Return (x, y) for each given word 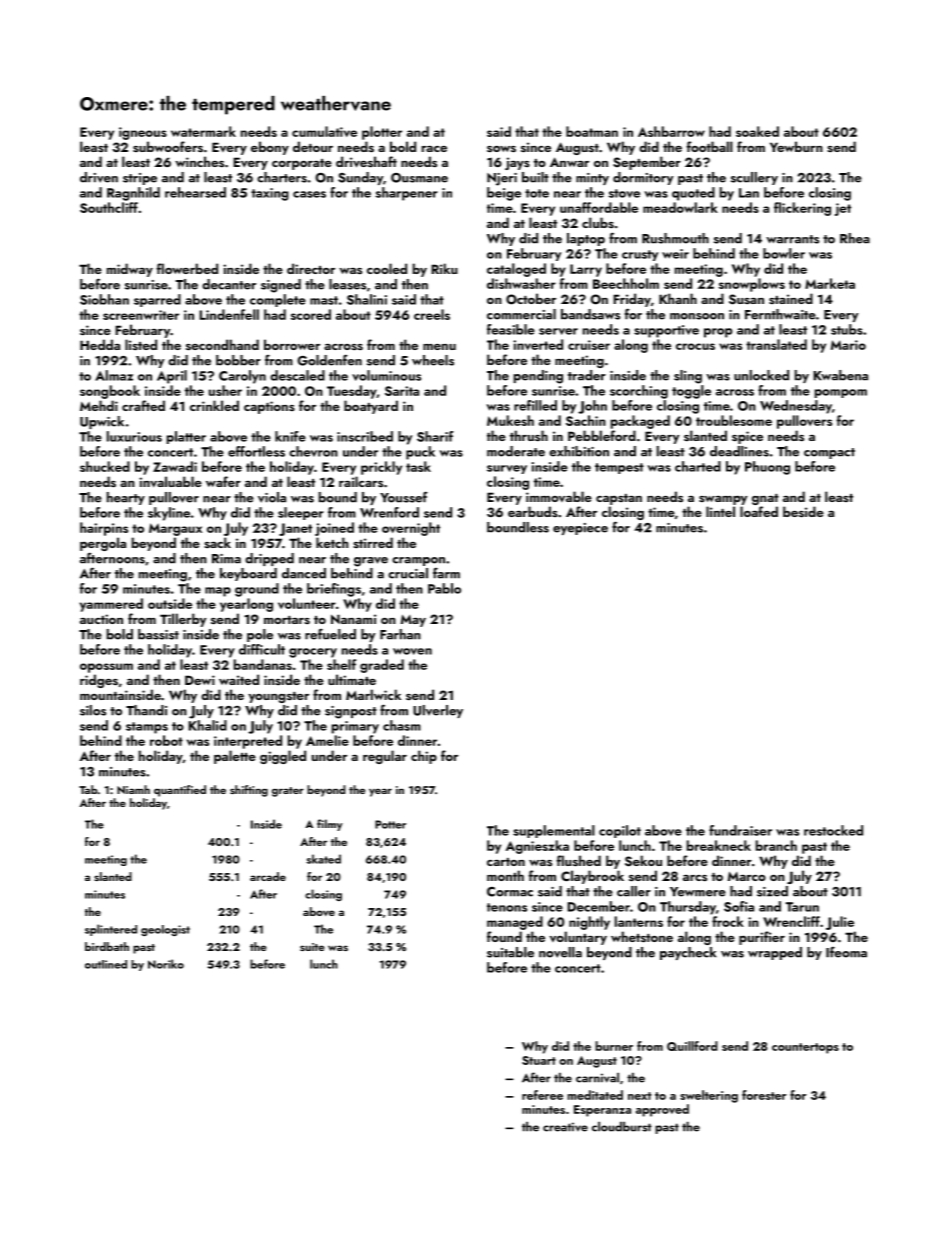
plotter (382, 133)
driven (99, 177)
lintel (720, 511)
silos (93, 710)
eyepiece (580, 529)
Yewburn (796, 146)
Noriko (166, 964)
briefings (334, 590)
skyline (169, 514)
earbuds (533, 511)
